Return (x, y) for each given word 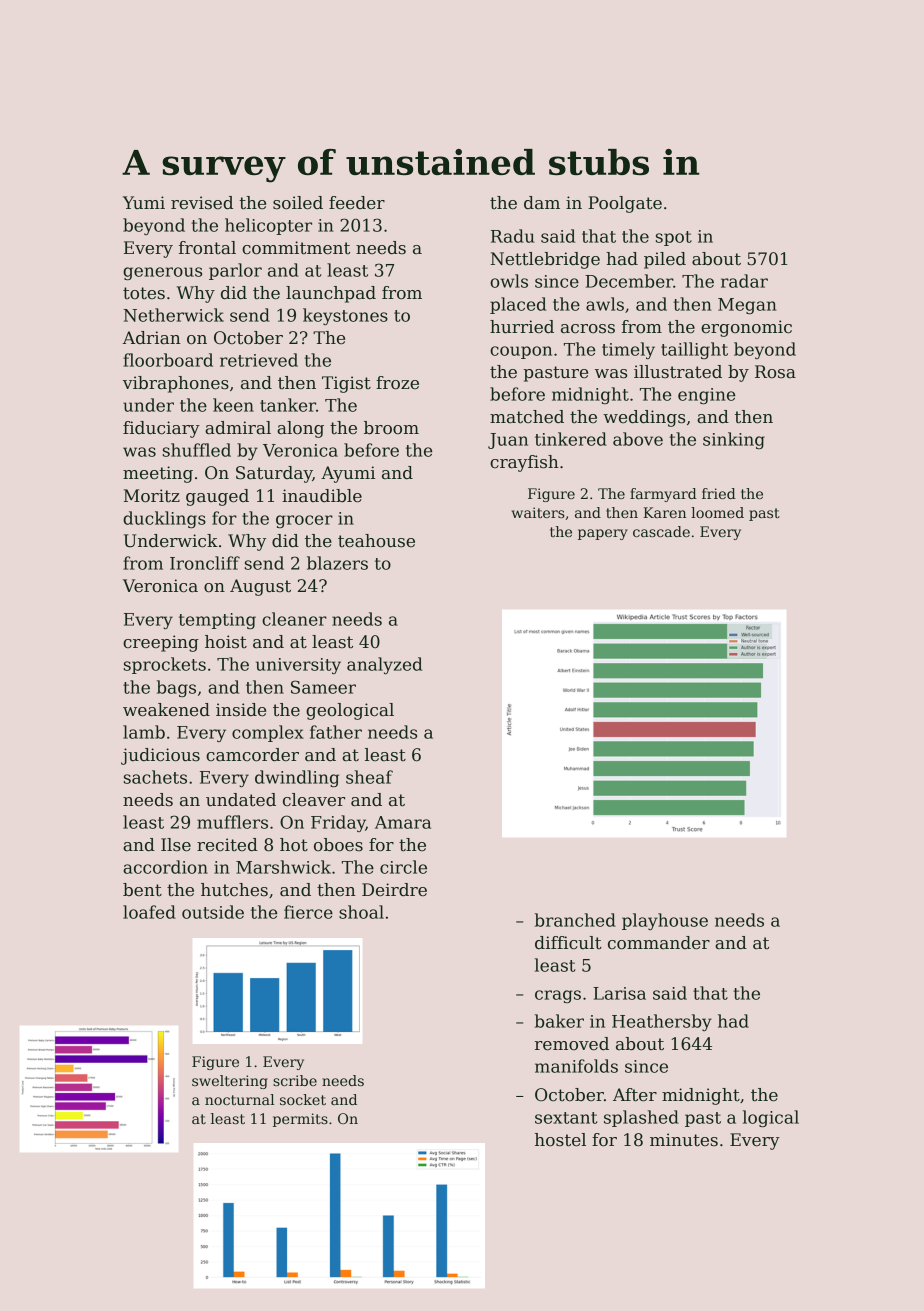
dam (542, 203)
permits (300, 1120)
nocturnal (239, 1099)
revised (202, 203)
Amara (403, 822)
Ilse (176, 845)
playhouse (665, 921)
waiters (538, 512)
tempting (217, 621)
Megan (747, 306)
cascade (661, 531)
